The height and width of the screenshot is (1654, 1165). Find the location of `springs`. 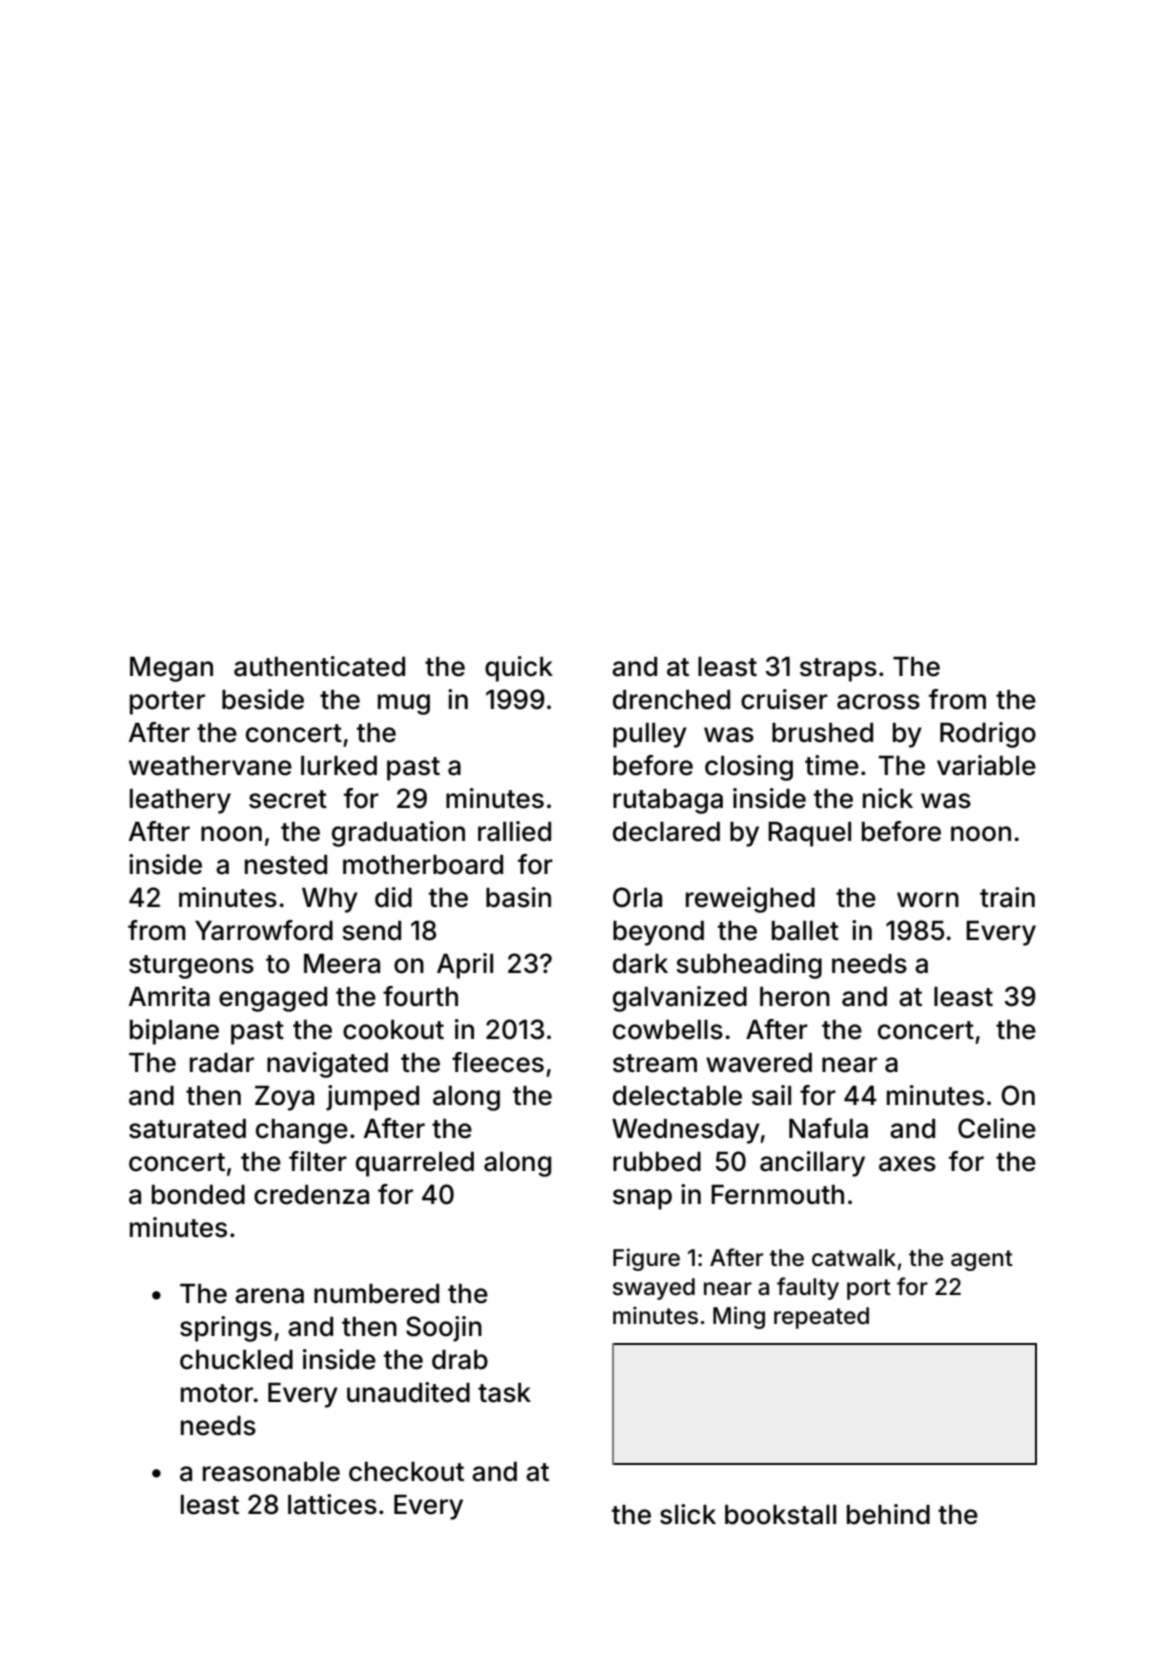

springs is located at coordinates (226, 1329).
